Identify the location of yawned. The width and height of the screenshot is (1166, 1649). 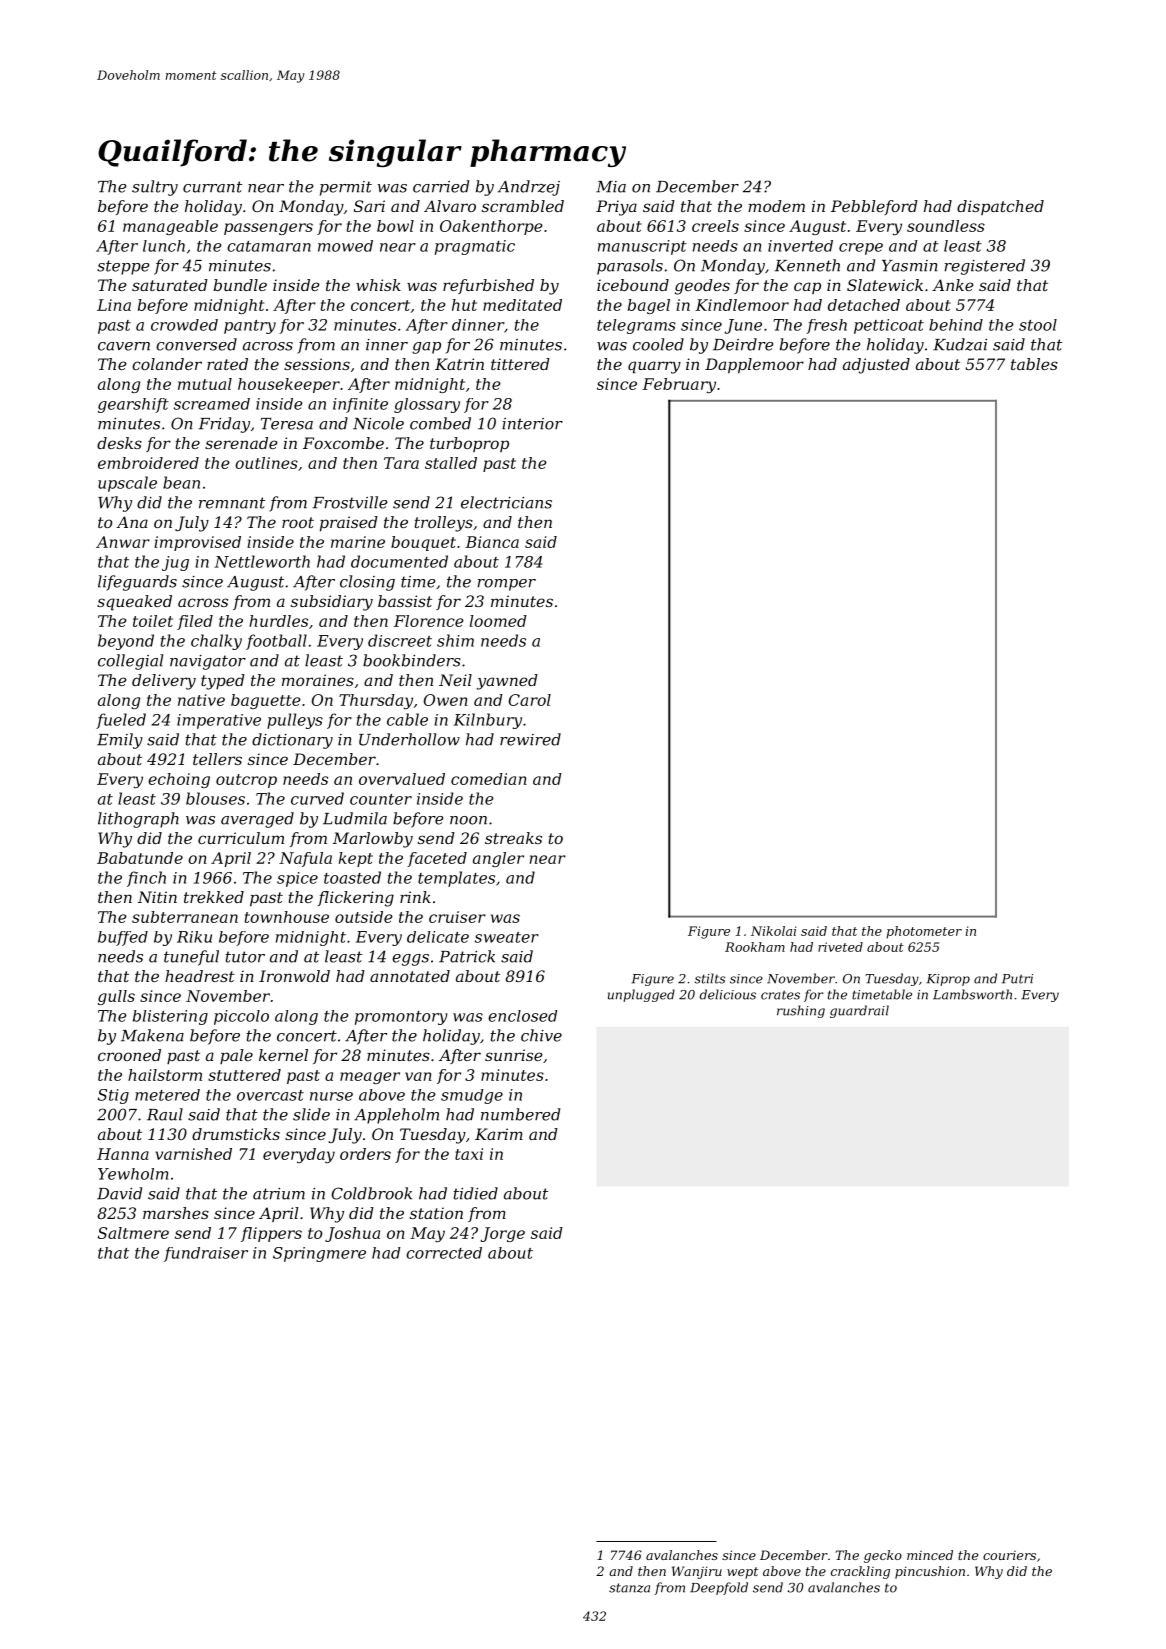
(507, 682).
